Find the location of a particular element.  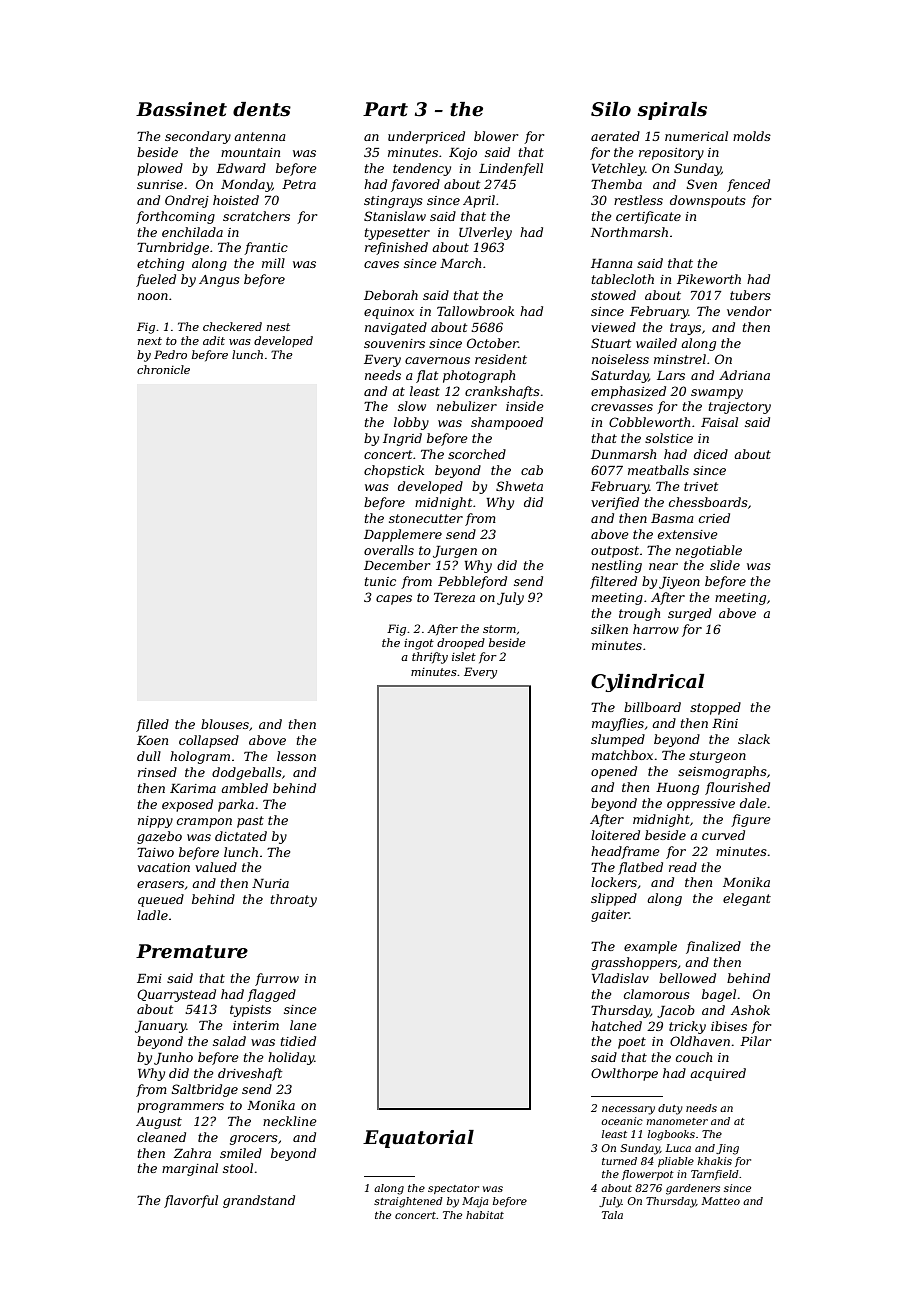

flavorful is located at coordinates (191, 1201).
